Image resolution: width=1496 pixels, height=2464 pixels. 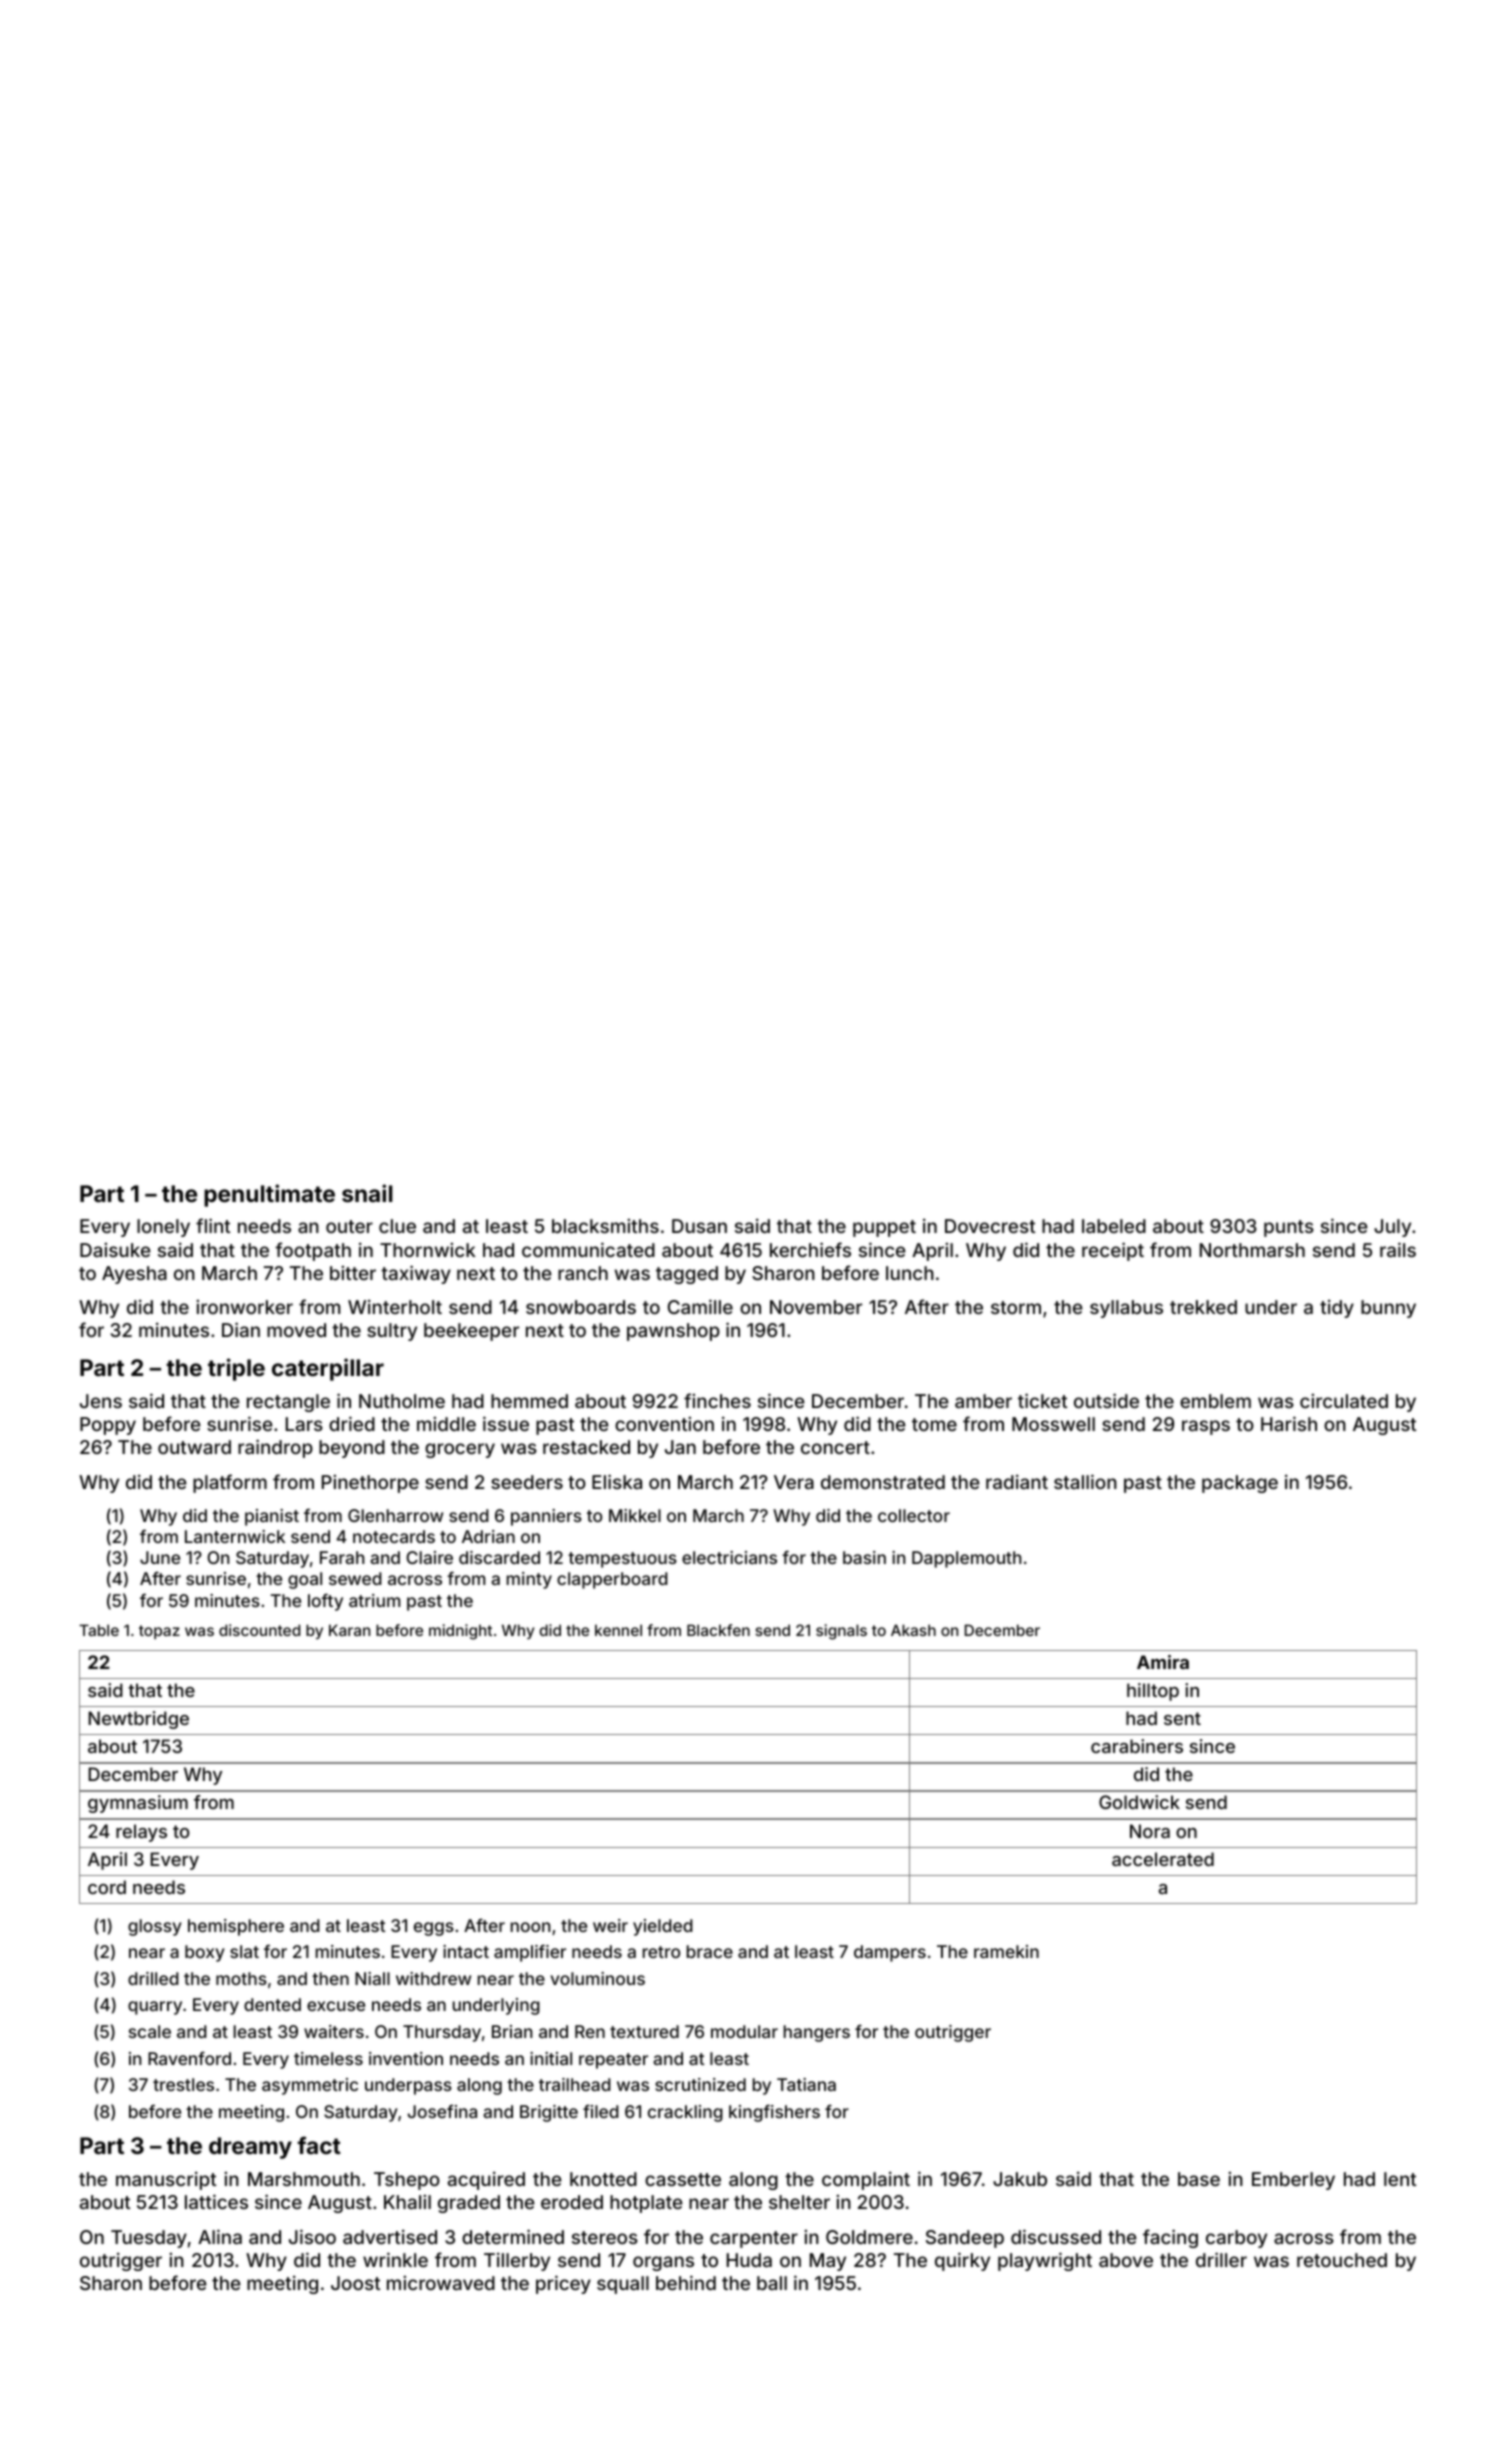 I want to click on squall, so click(x=623, y=2285).
